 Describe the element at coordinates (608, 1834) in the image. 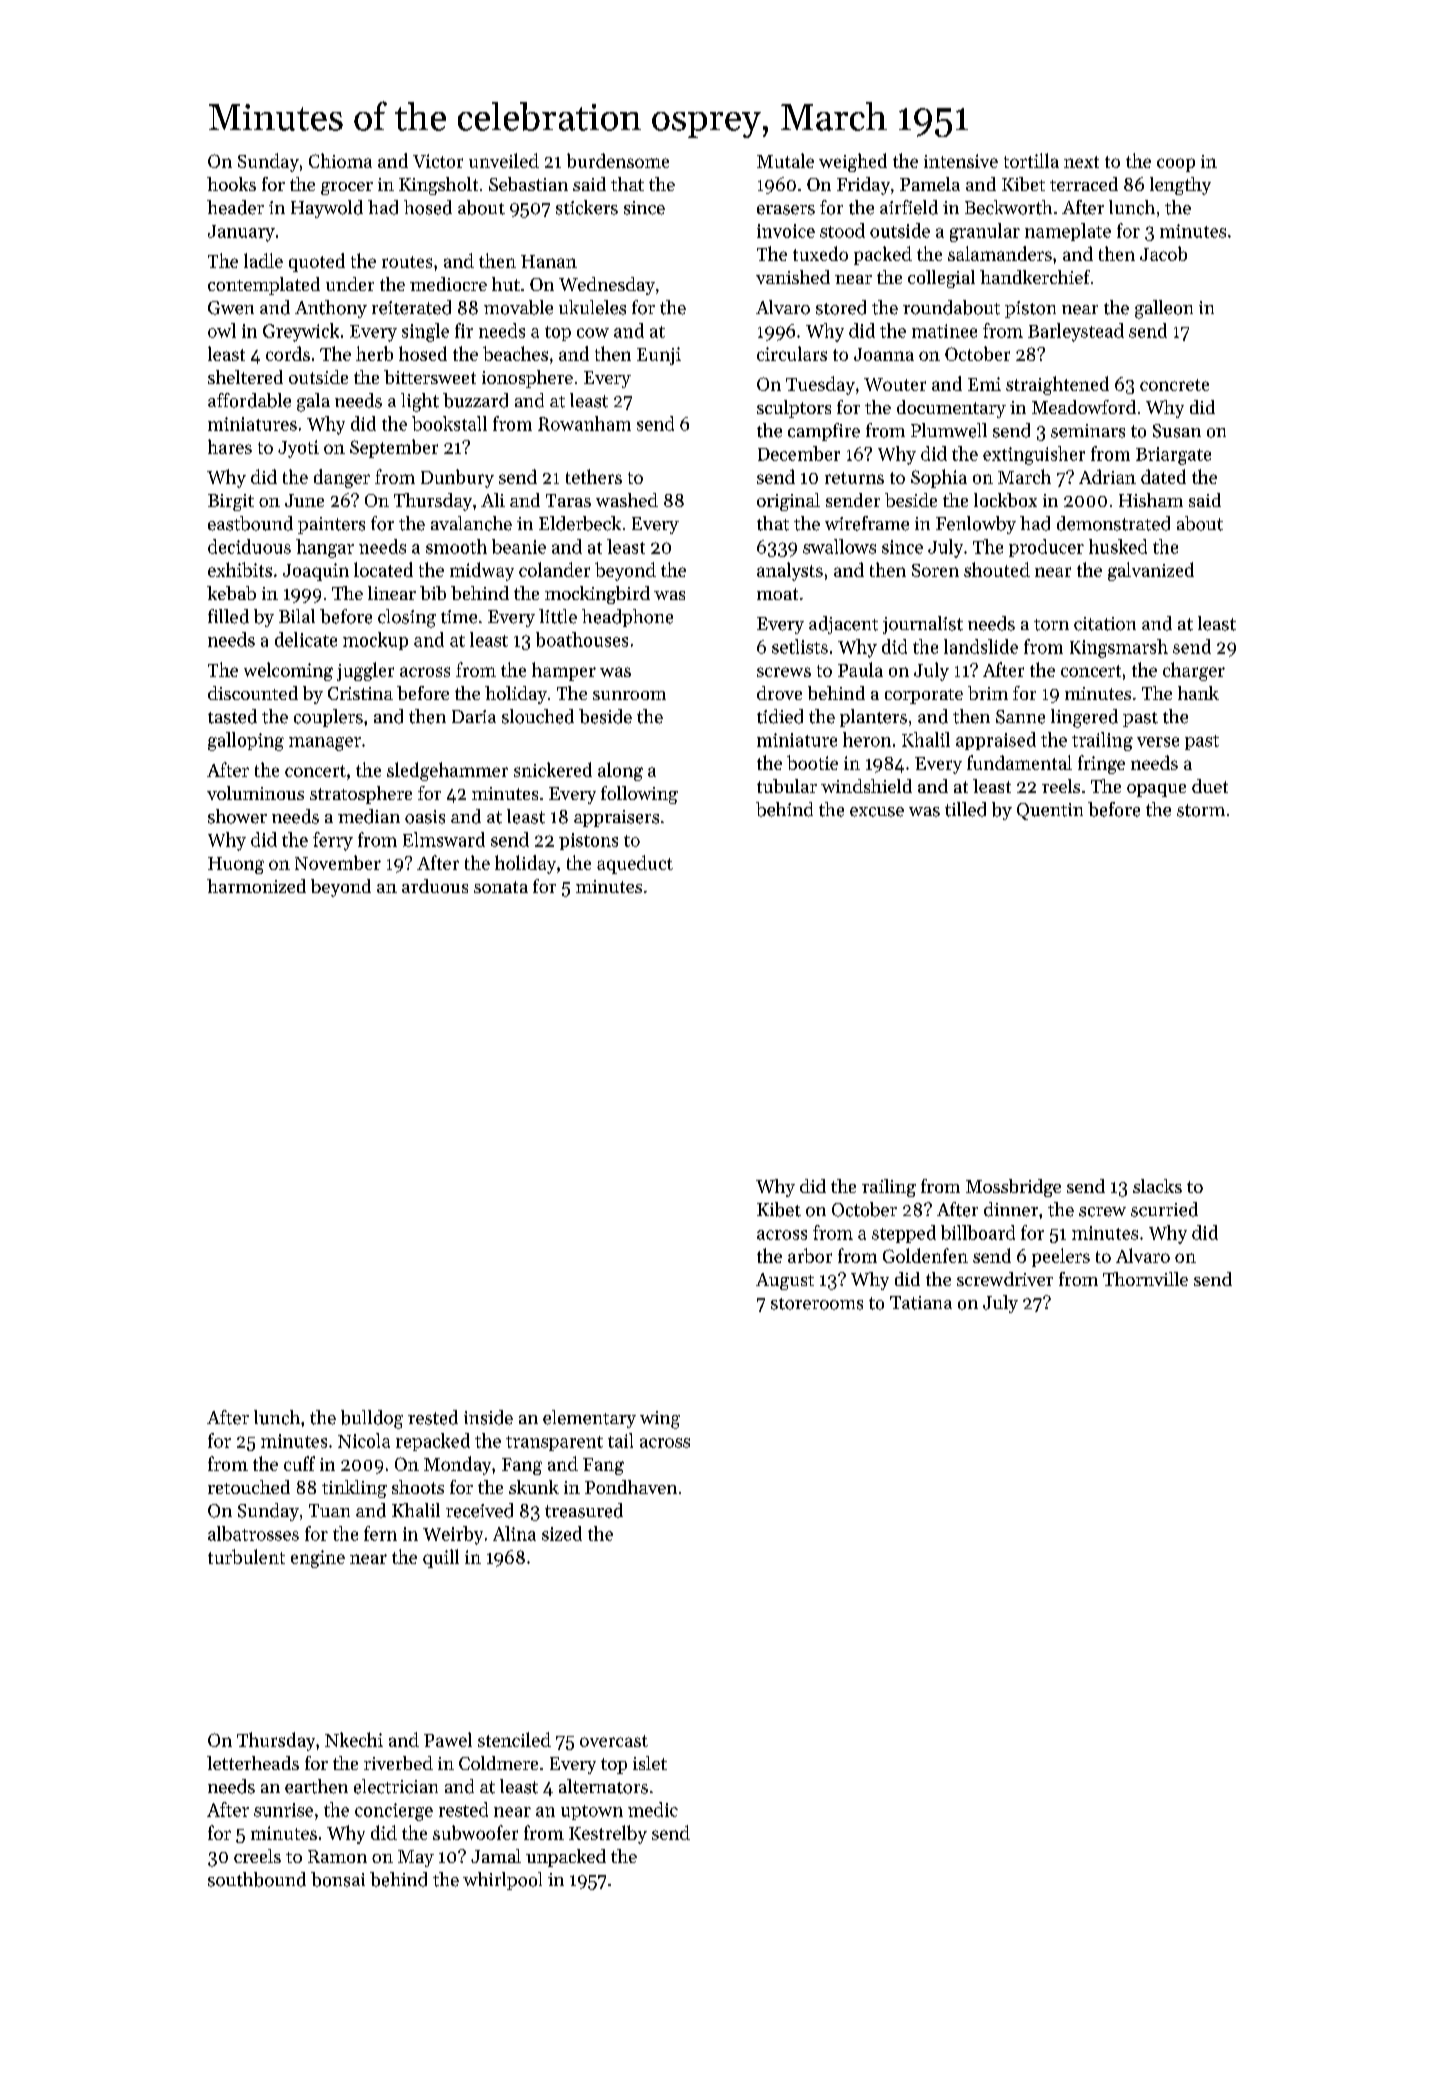

I see `Kestrelby` at that location.
